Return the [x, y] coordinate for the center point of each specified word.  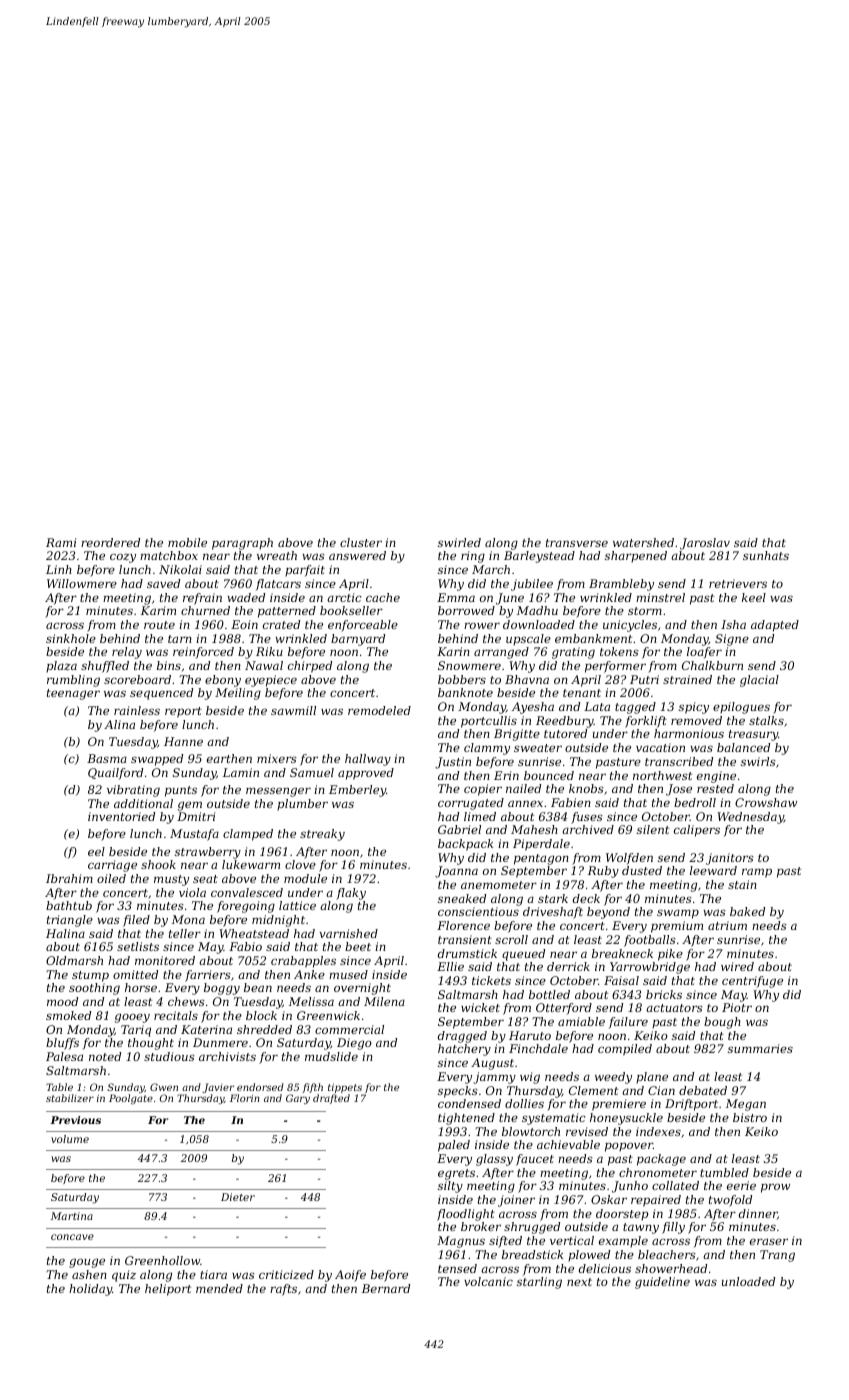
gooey [132, 1018]
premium [677, 927]
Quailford [115, 774]
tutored [565, 733]
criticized [286, 1274]
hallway [368, 760]
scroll [511, 939]
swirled [459, 542]
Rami [61, 542]
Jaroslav [705, 544]
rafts [283, 1290]
